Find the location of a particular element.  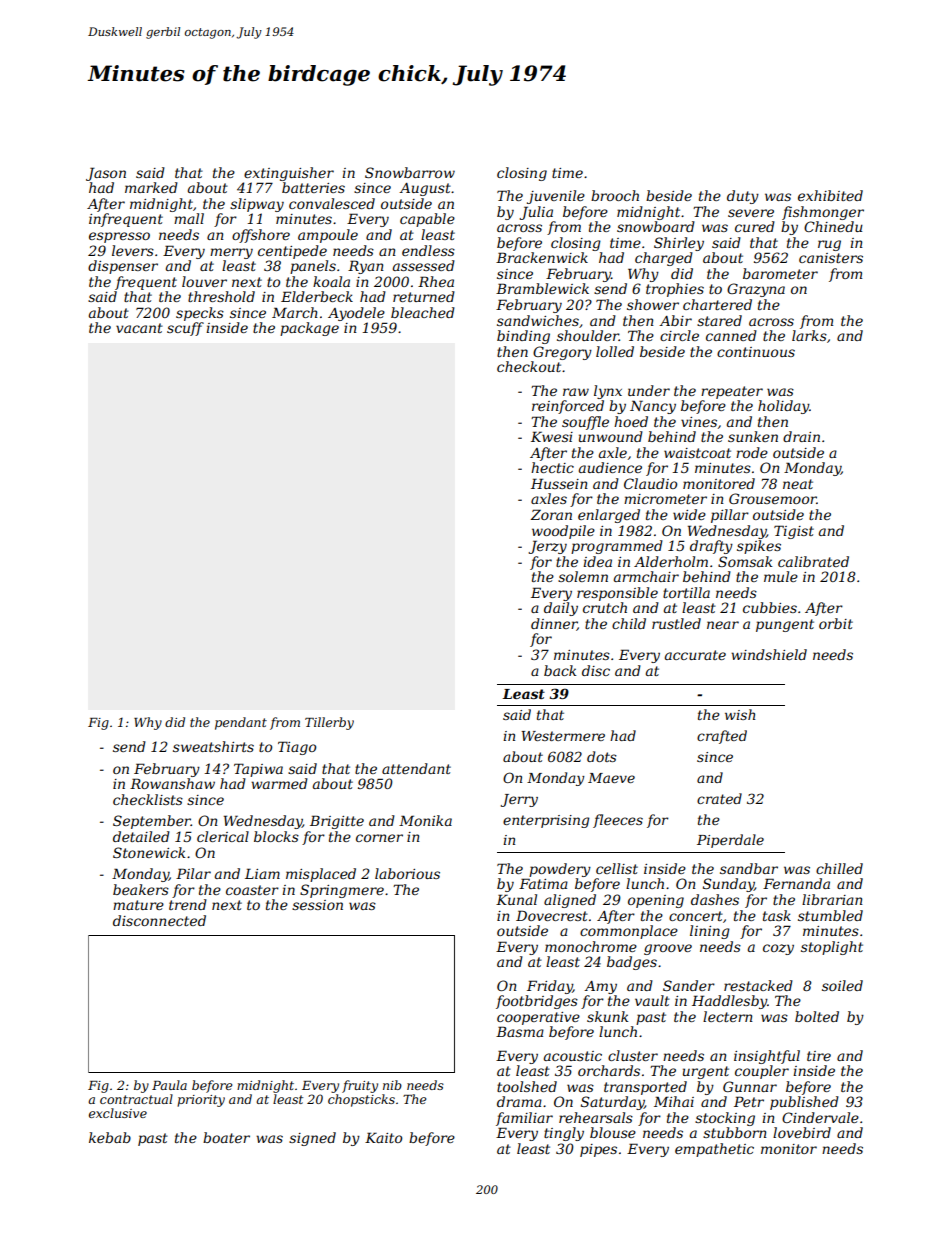

restacked is located at coordinates (758, 985).
